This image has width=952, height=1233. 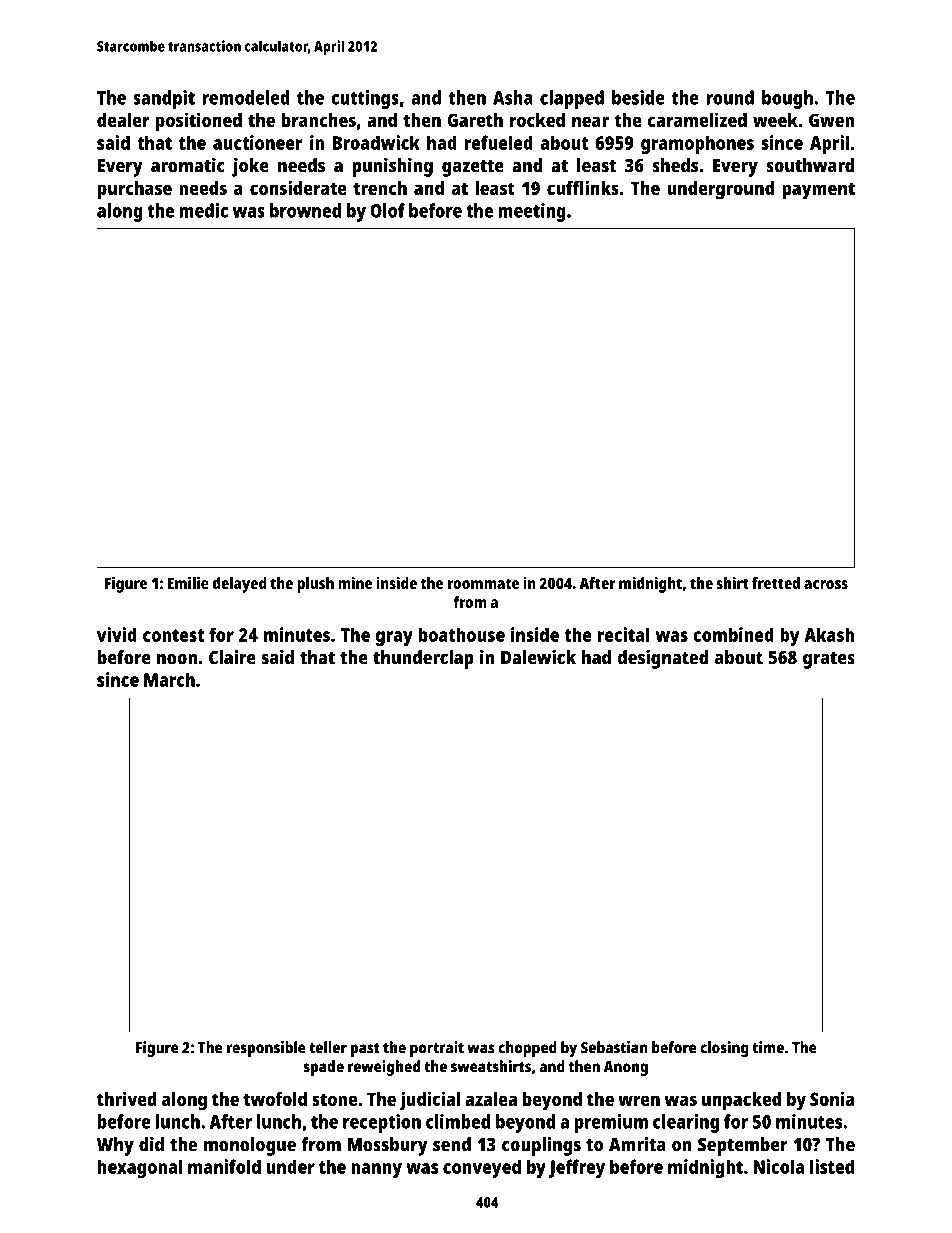 What do you see at coordinates (482, 1168) in the image?
I see `conveyed` at bounding box center [482, 1168].
